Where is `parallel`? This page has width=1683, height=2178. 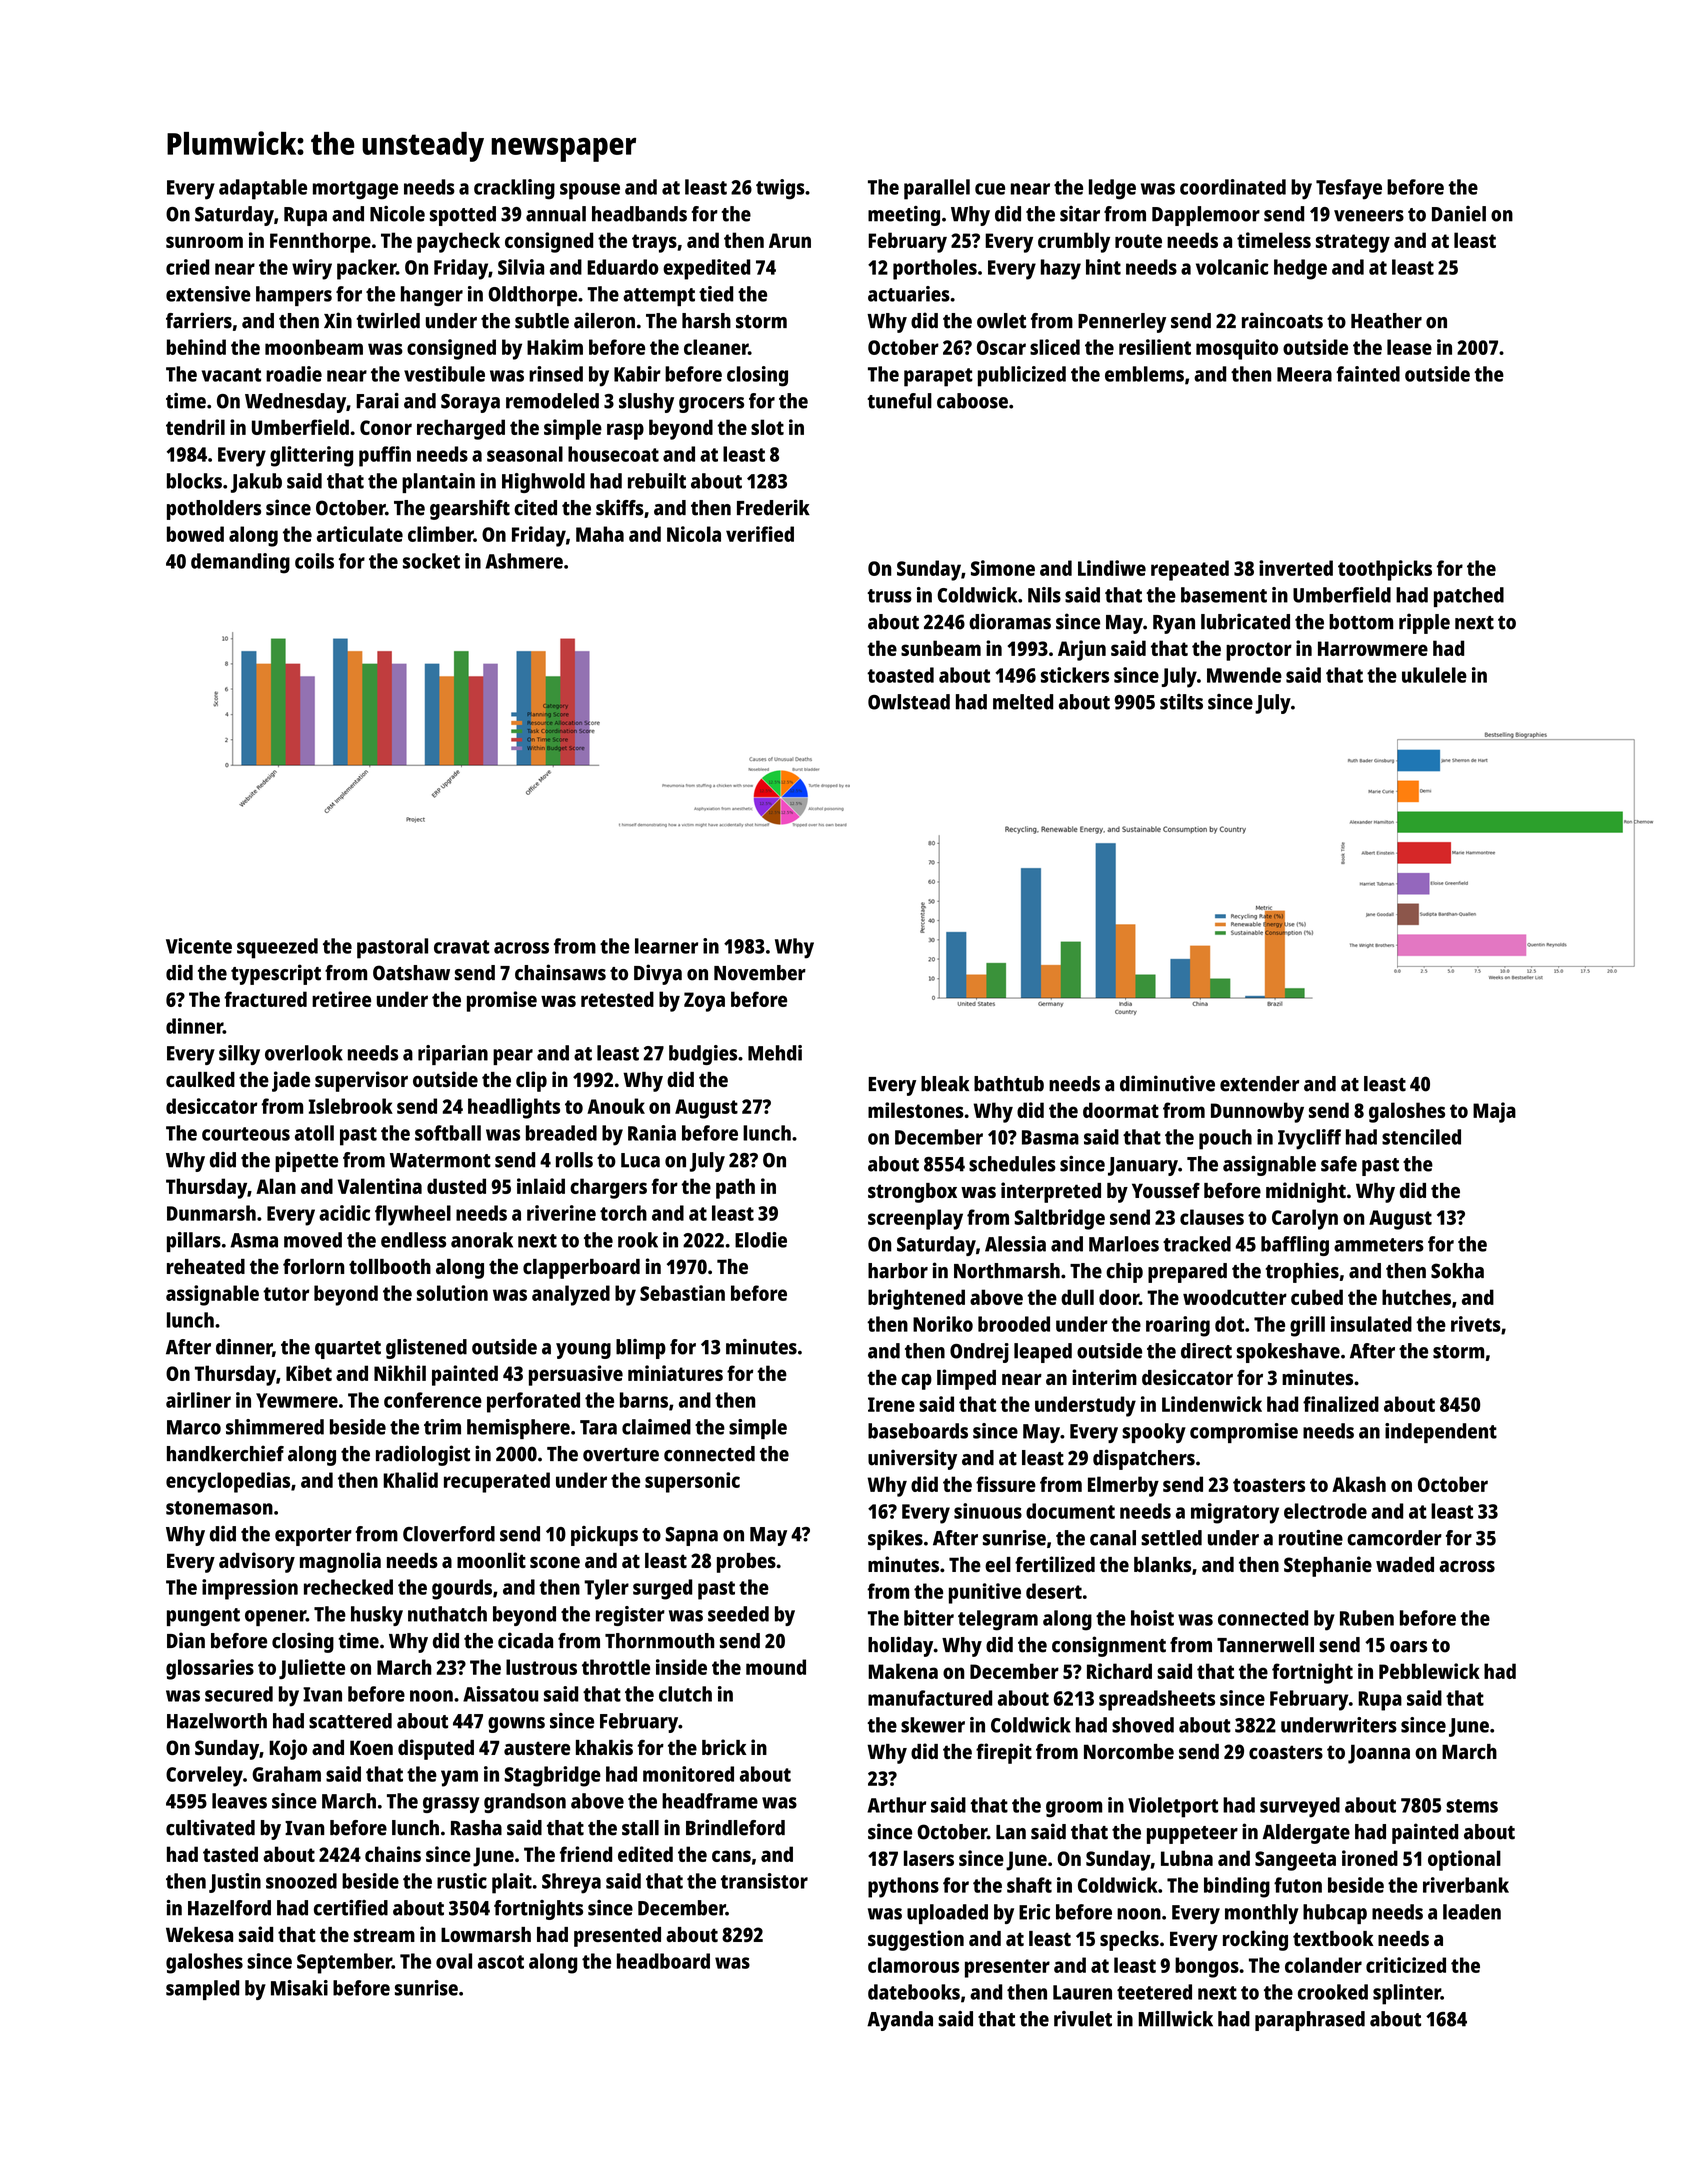
parallel is located at coordinates (937, 189).
